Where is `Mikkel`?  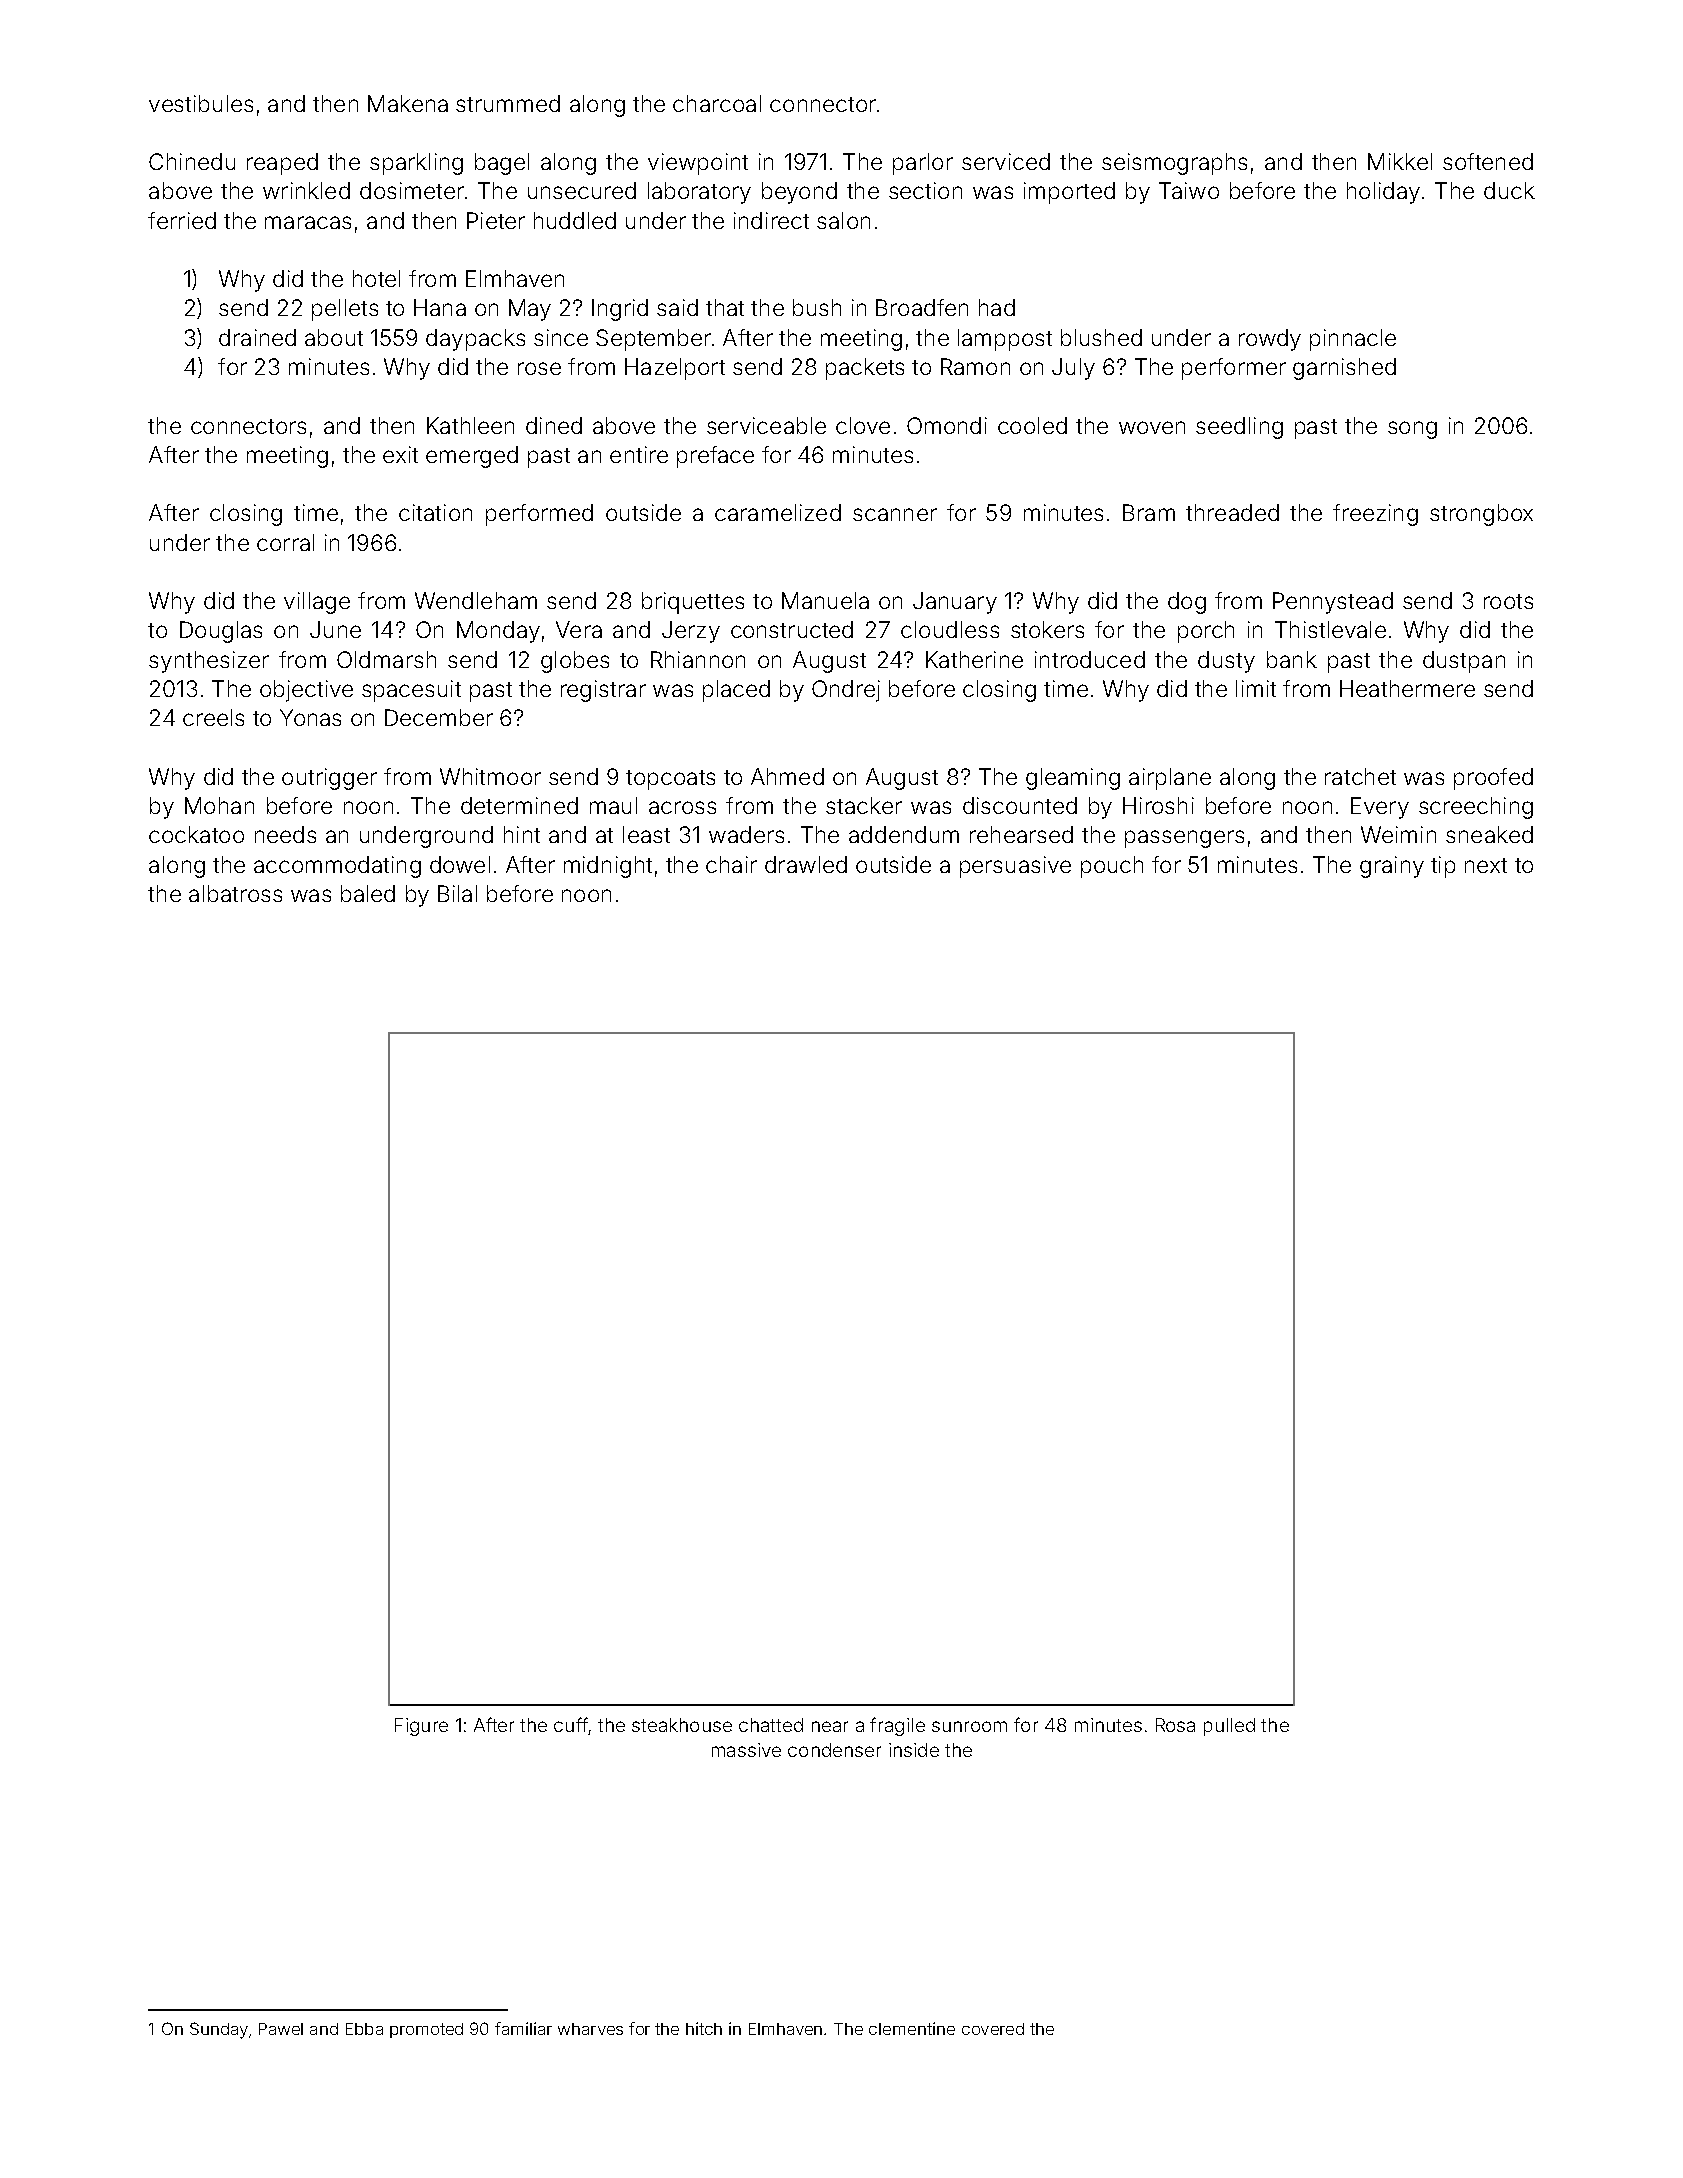 Mikkel is located at coordinates (1400, 161).
